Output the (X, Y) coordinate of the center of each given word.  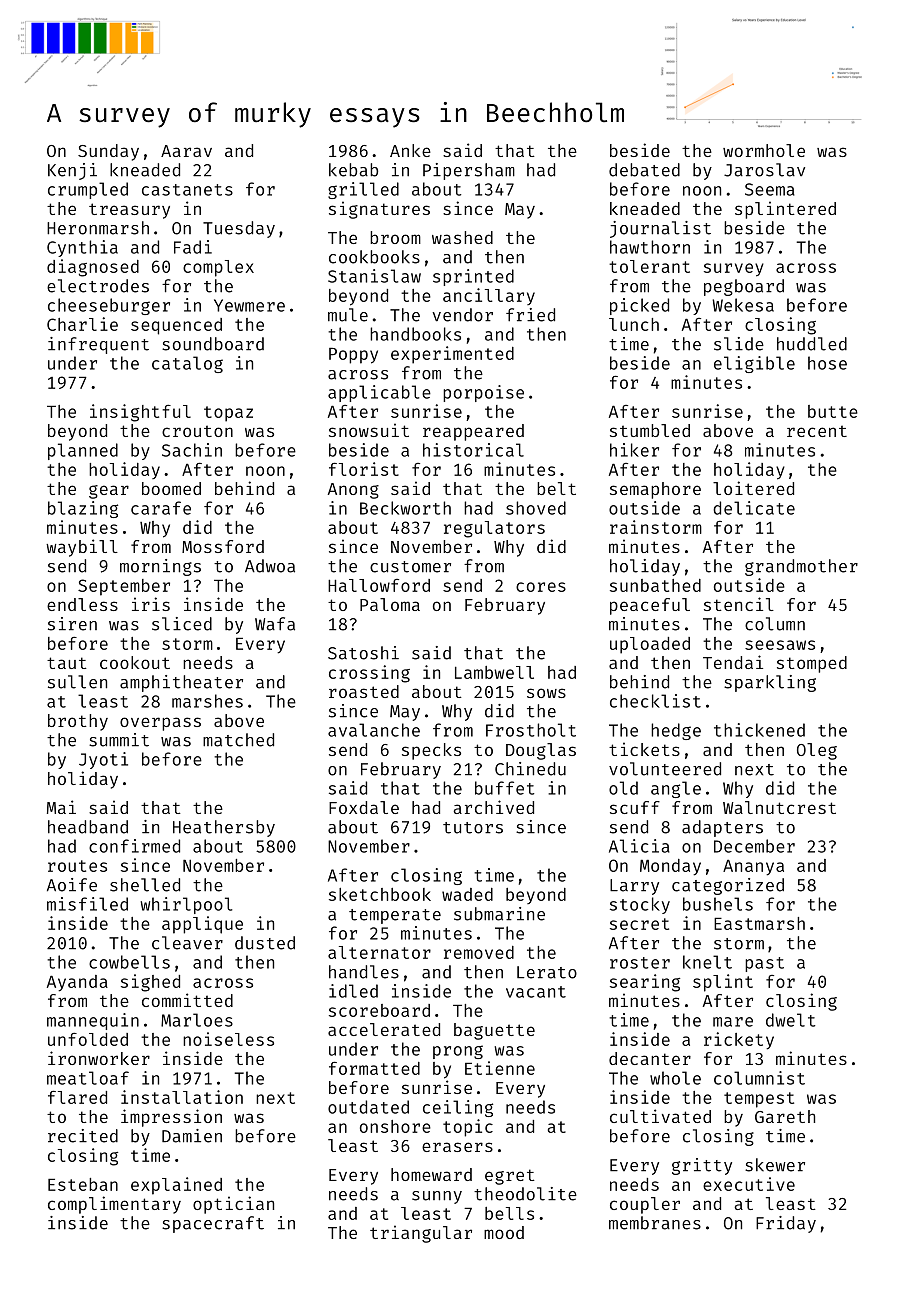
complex (218, 268)
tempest (759, 1100)
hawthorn (650, 247)
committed (187, 1000)
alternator (379, 952)
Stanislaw (374, 276)
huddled (812, 344)
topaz (228, 414)
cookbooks (374, 257)
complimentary (114, 1205)
